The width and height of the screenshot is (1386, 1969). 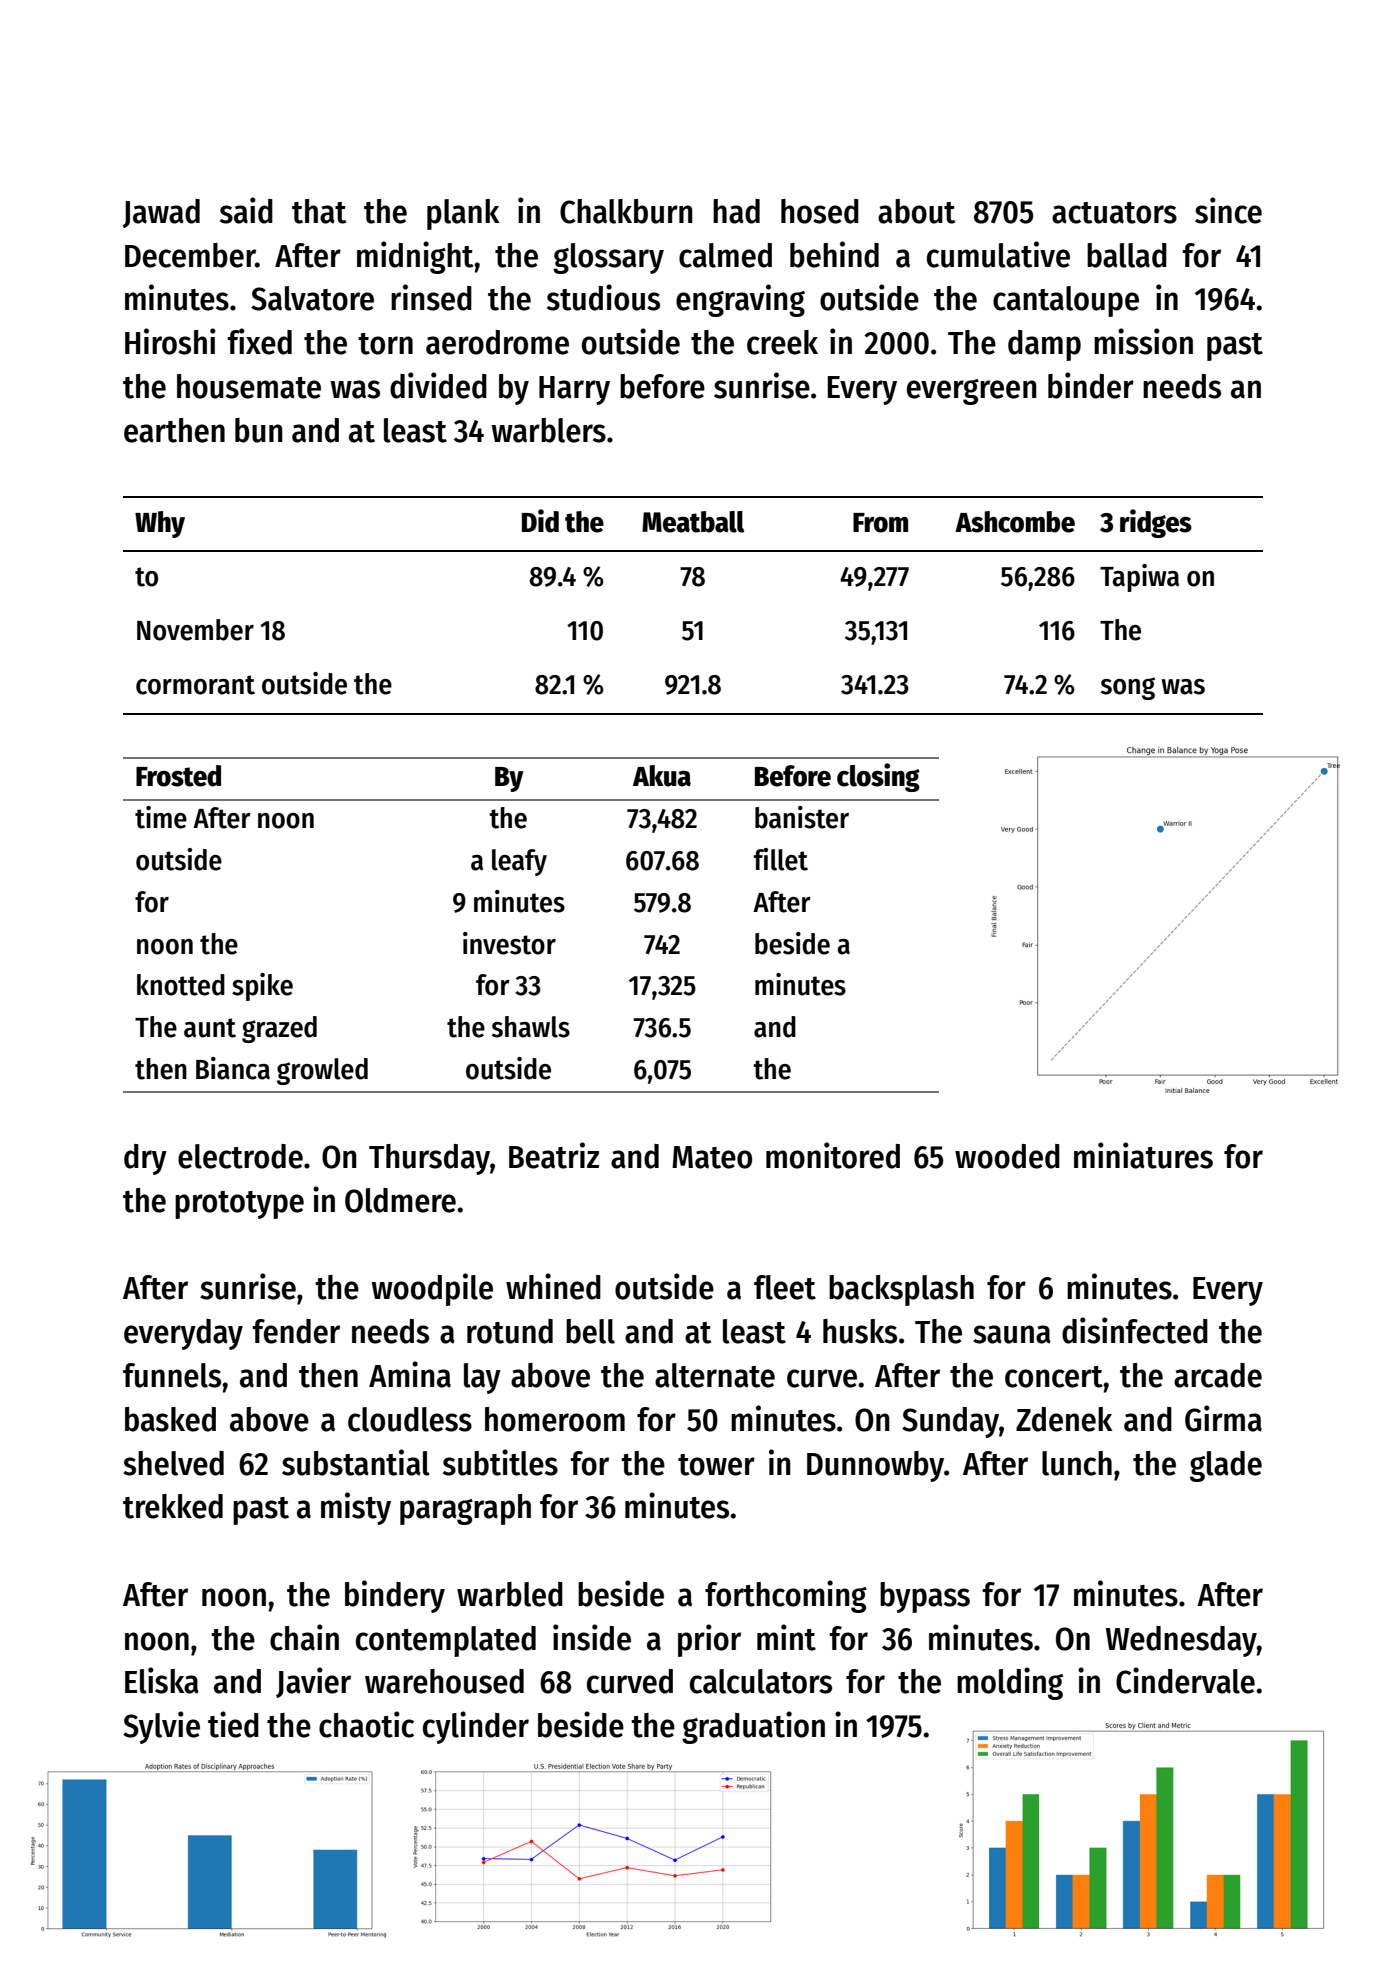 I want to click on Eliska, so click(x=162, y=1680).
